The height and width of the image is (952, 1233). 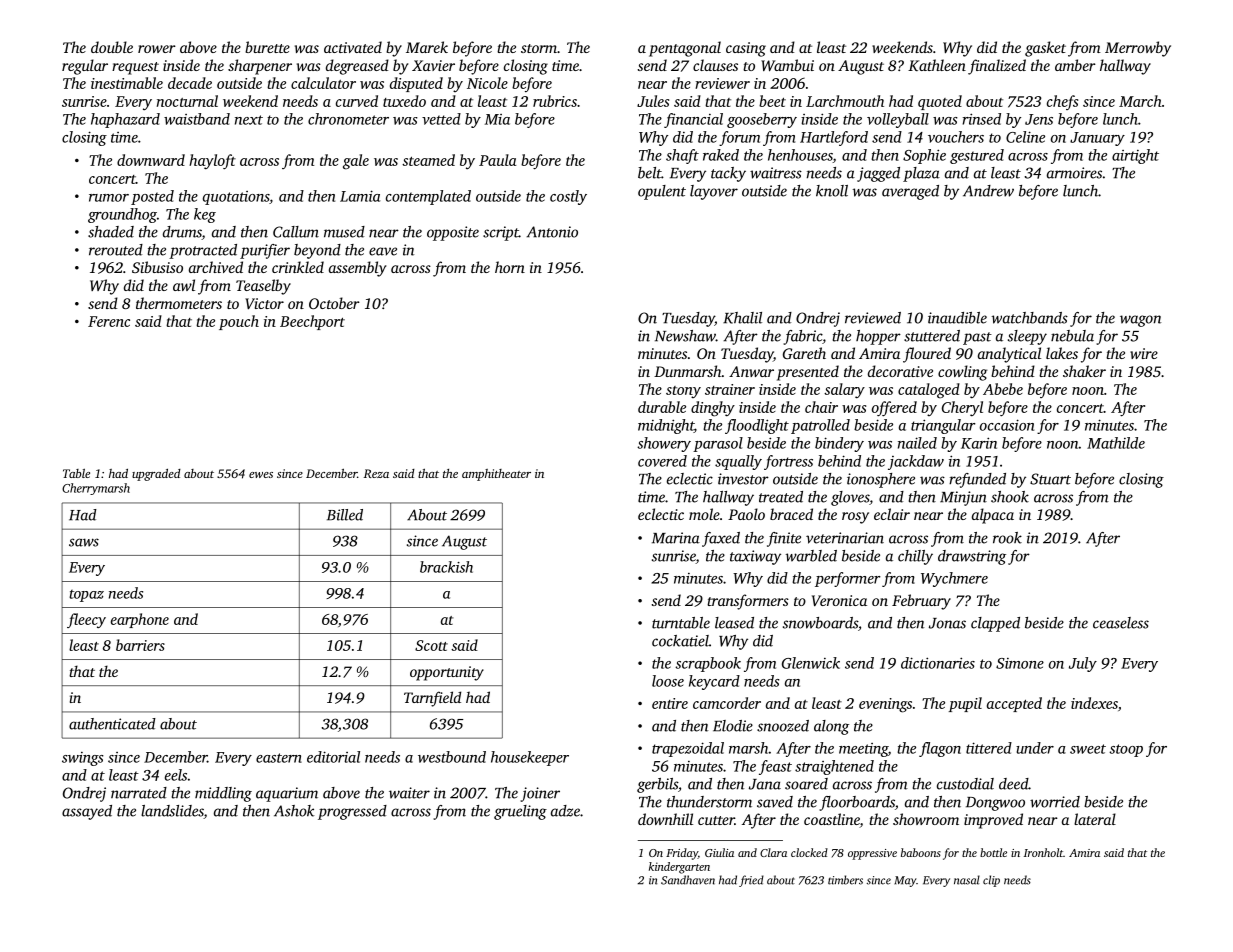 I want to click on rubrics, so click(x=555, y=101).
